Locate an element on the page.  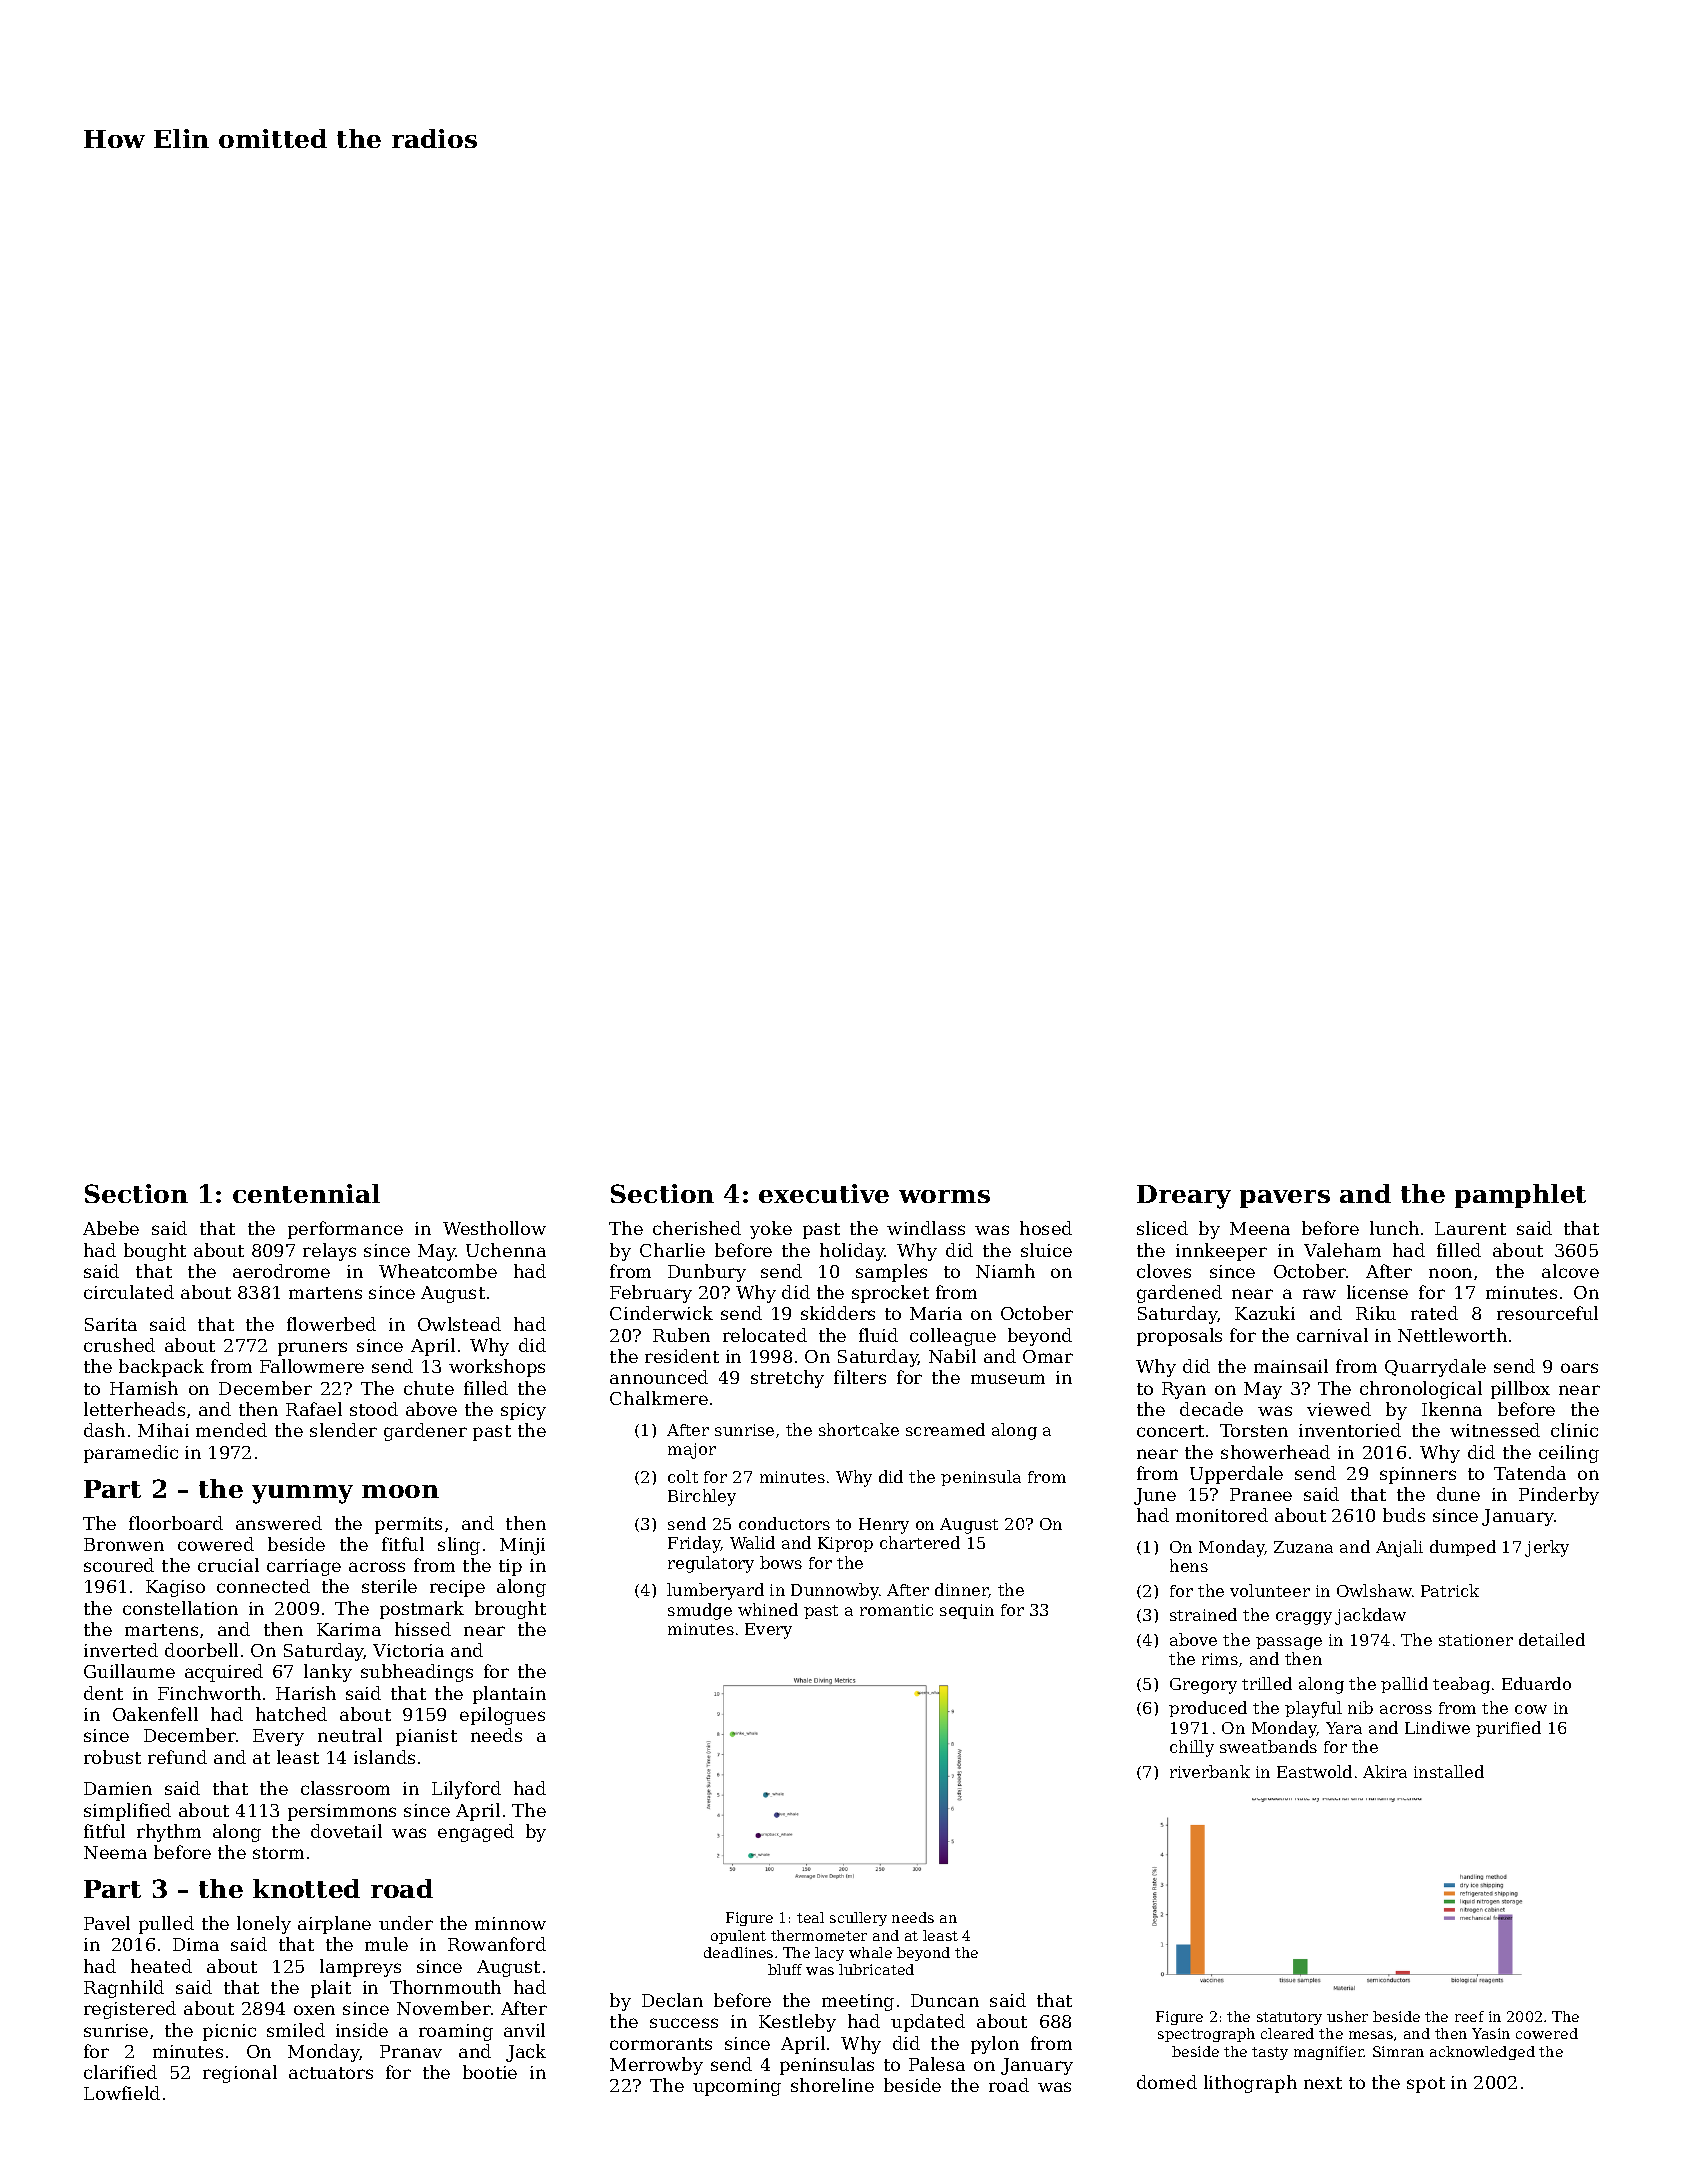
answered is located at coordinates (279, 1523).
